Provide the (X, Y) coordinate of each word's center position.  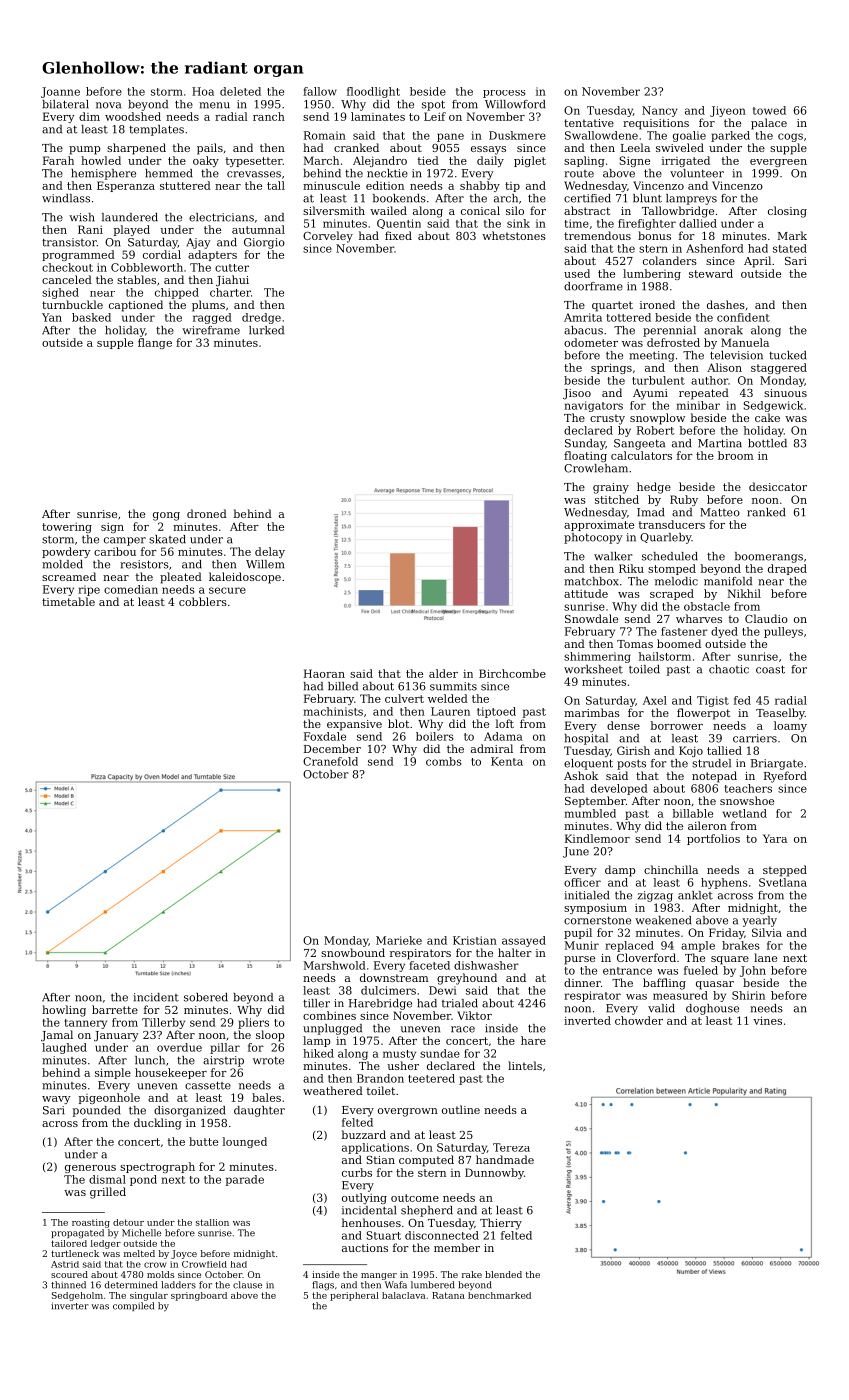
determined (131, 1285)
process (504, 94)
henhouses (371, 1222)
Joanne (60, 92)
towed (769, 110)
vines (767, 1020)
